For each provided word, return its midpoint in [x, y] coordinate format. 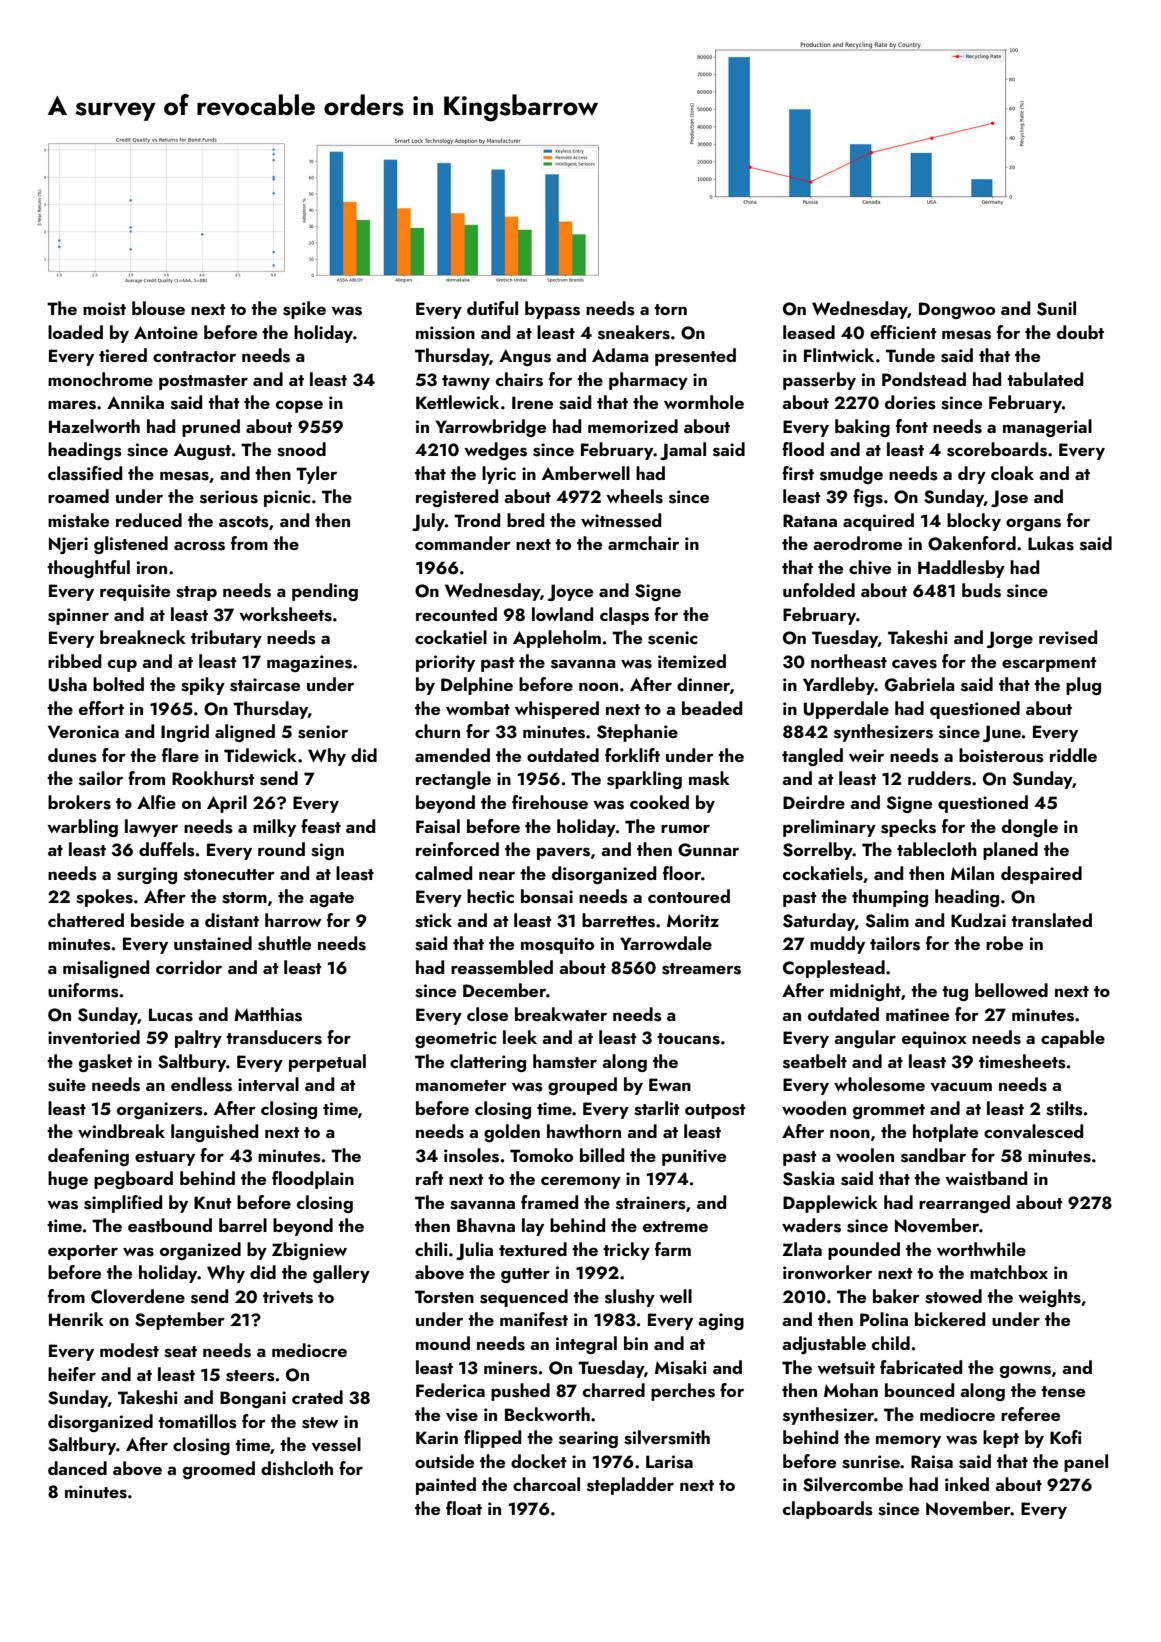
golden [512, 1133]
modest [129, 1350]
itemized [692, 661]
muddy [837, 945]
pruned [211, 428]
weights [1049, 1298]
